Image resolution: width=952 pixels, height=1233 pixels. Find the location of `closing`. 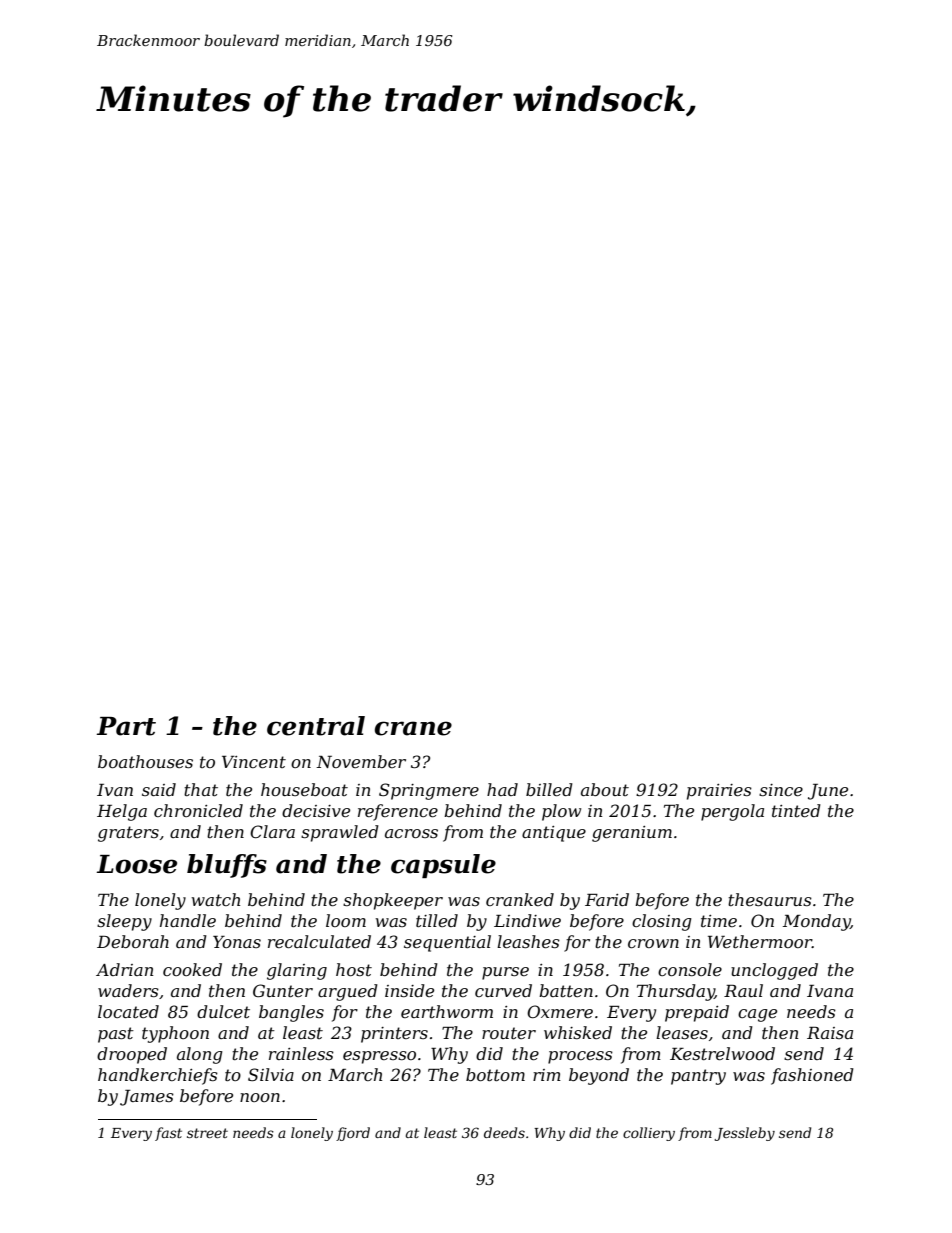

closing is located at coordinates (662, 922).
